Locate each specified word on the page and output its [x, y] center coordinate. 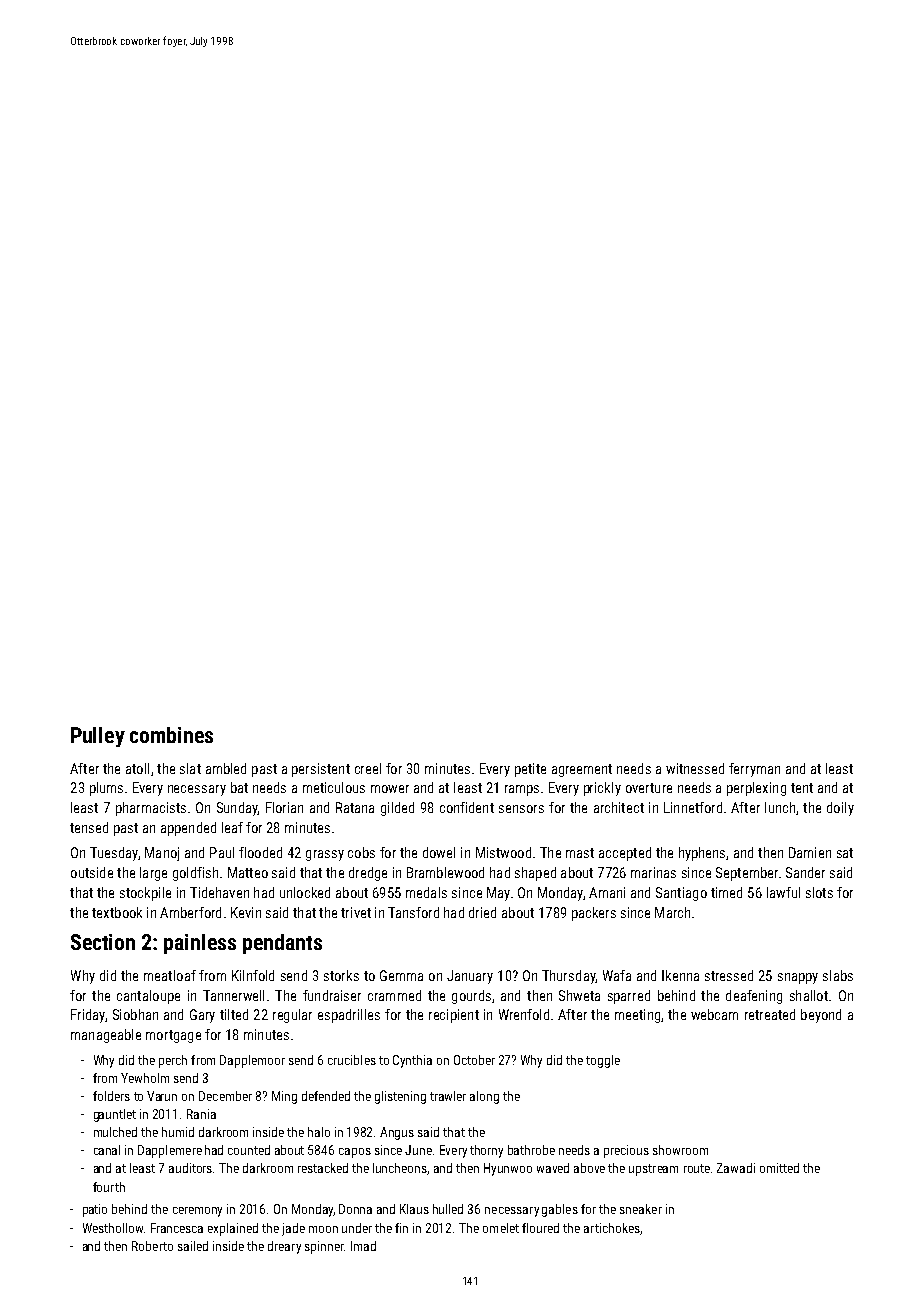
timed [726, 892]
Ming [284, 1097]
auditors [190, 1168]
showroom [680, 1150]
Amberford [190, 912]
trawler [448, 1096]
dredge [368, 874]
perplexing [756, 789]
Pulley [98, 737]
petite [530, 770]
